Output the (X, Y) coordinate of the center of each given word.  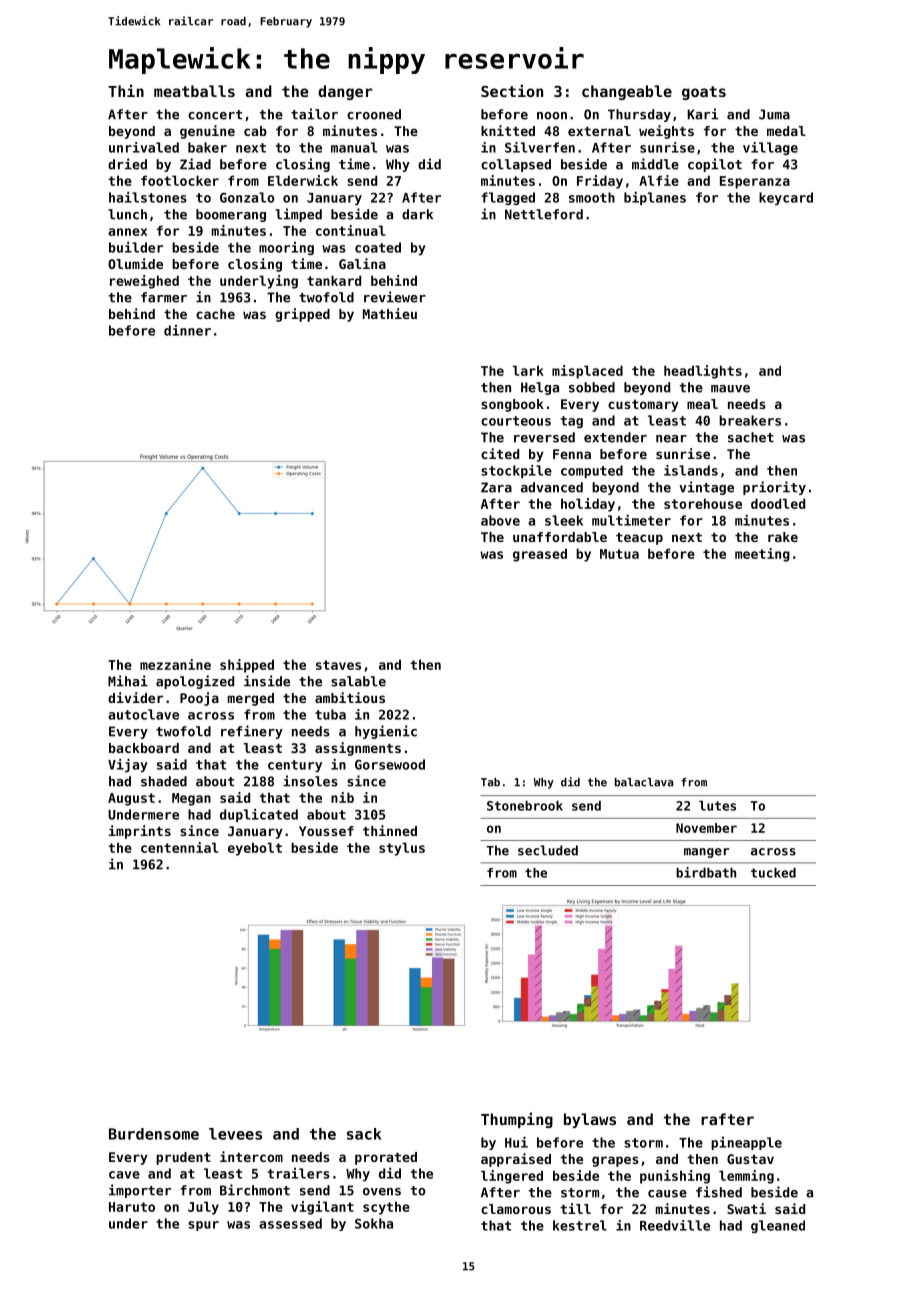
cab (255, 131)
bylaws (590, 1120)
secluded (548, 850)
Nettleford (544, 214)
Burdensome (154, 1134)
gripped (302, 315)
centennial (179, 847)
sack (364, 1134)
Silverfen (540, 147)
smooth (592, 197)
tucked (773, 873)
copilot (715, 165)
